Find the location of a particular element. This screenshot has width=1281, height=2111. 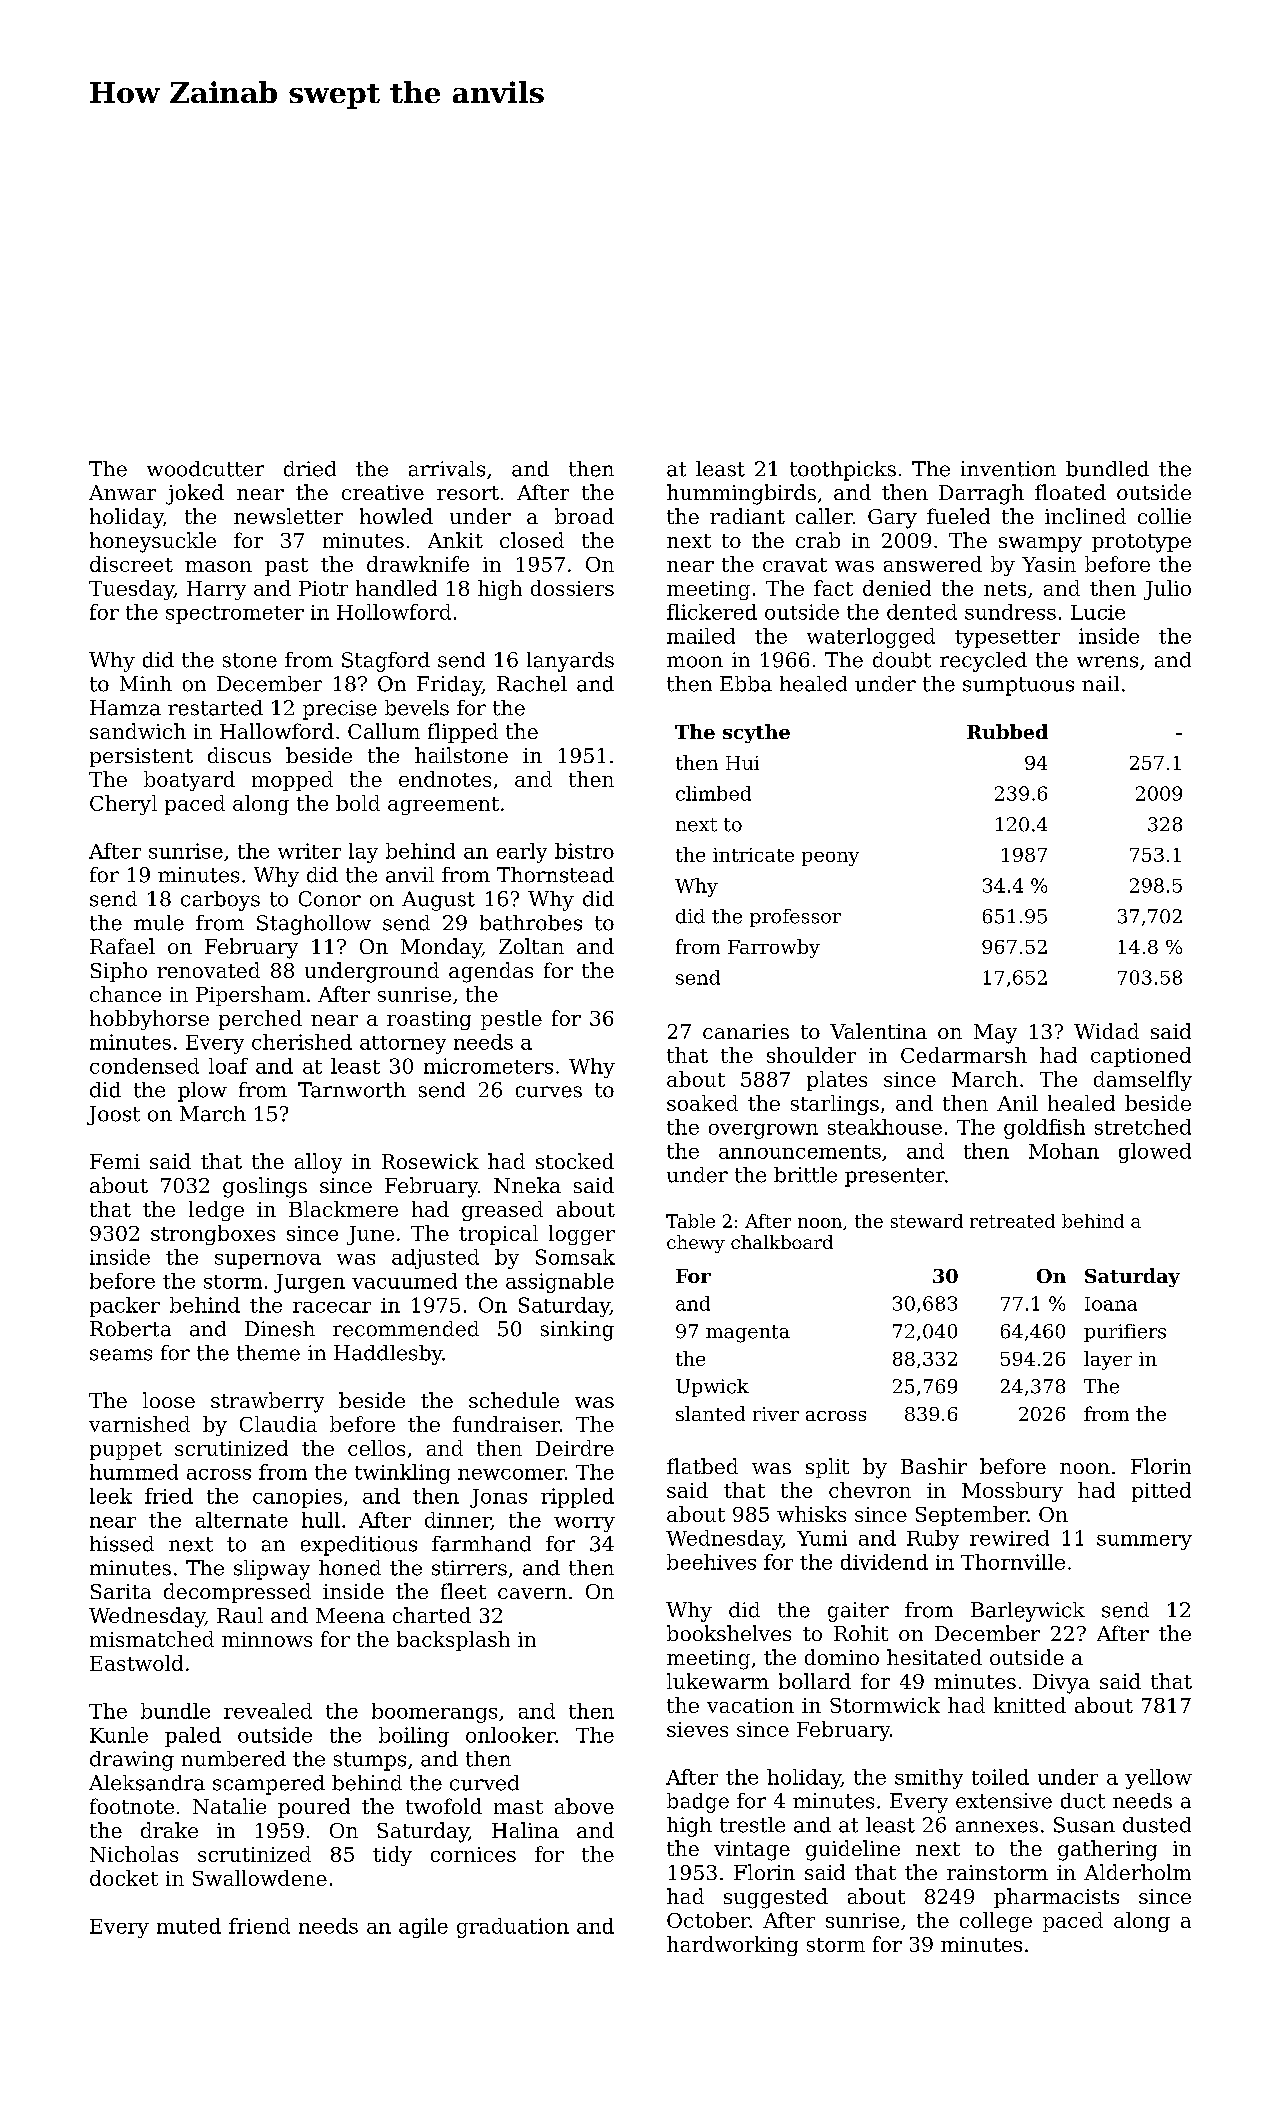

pitted is located at coordinates (1161, 1492).
